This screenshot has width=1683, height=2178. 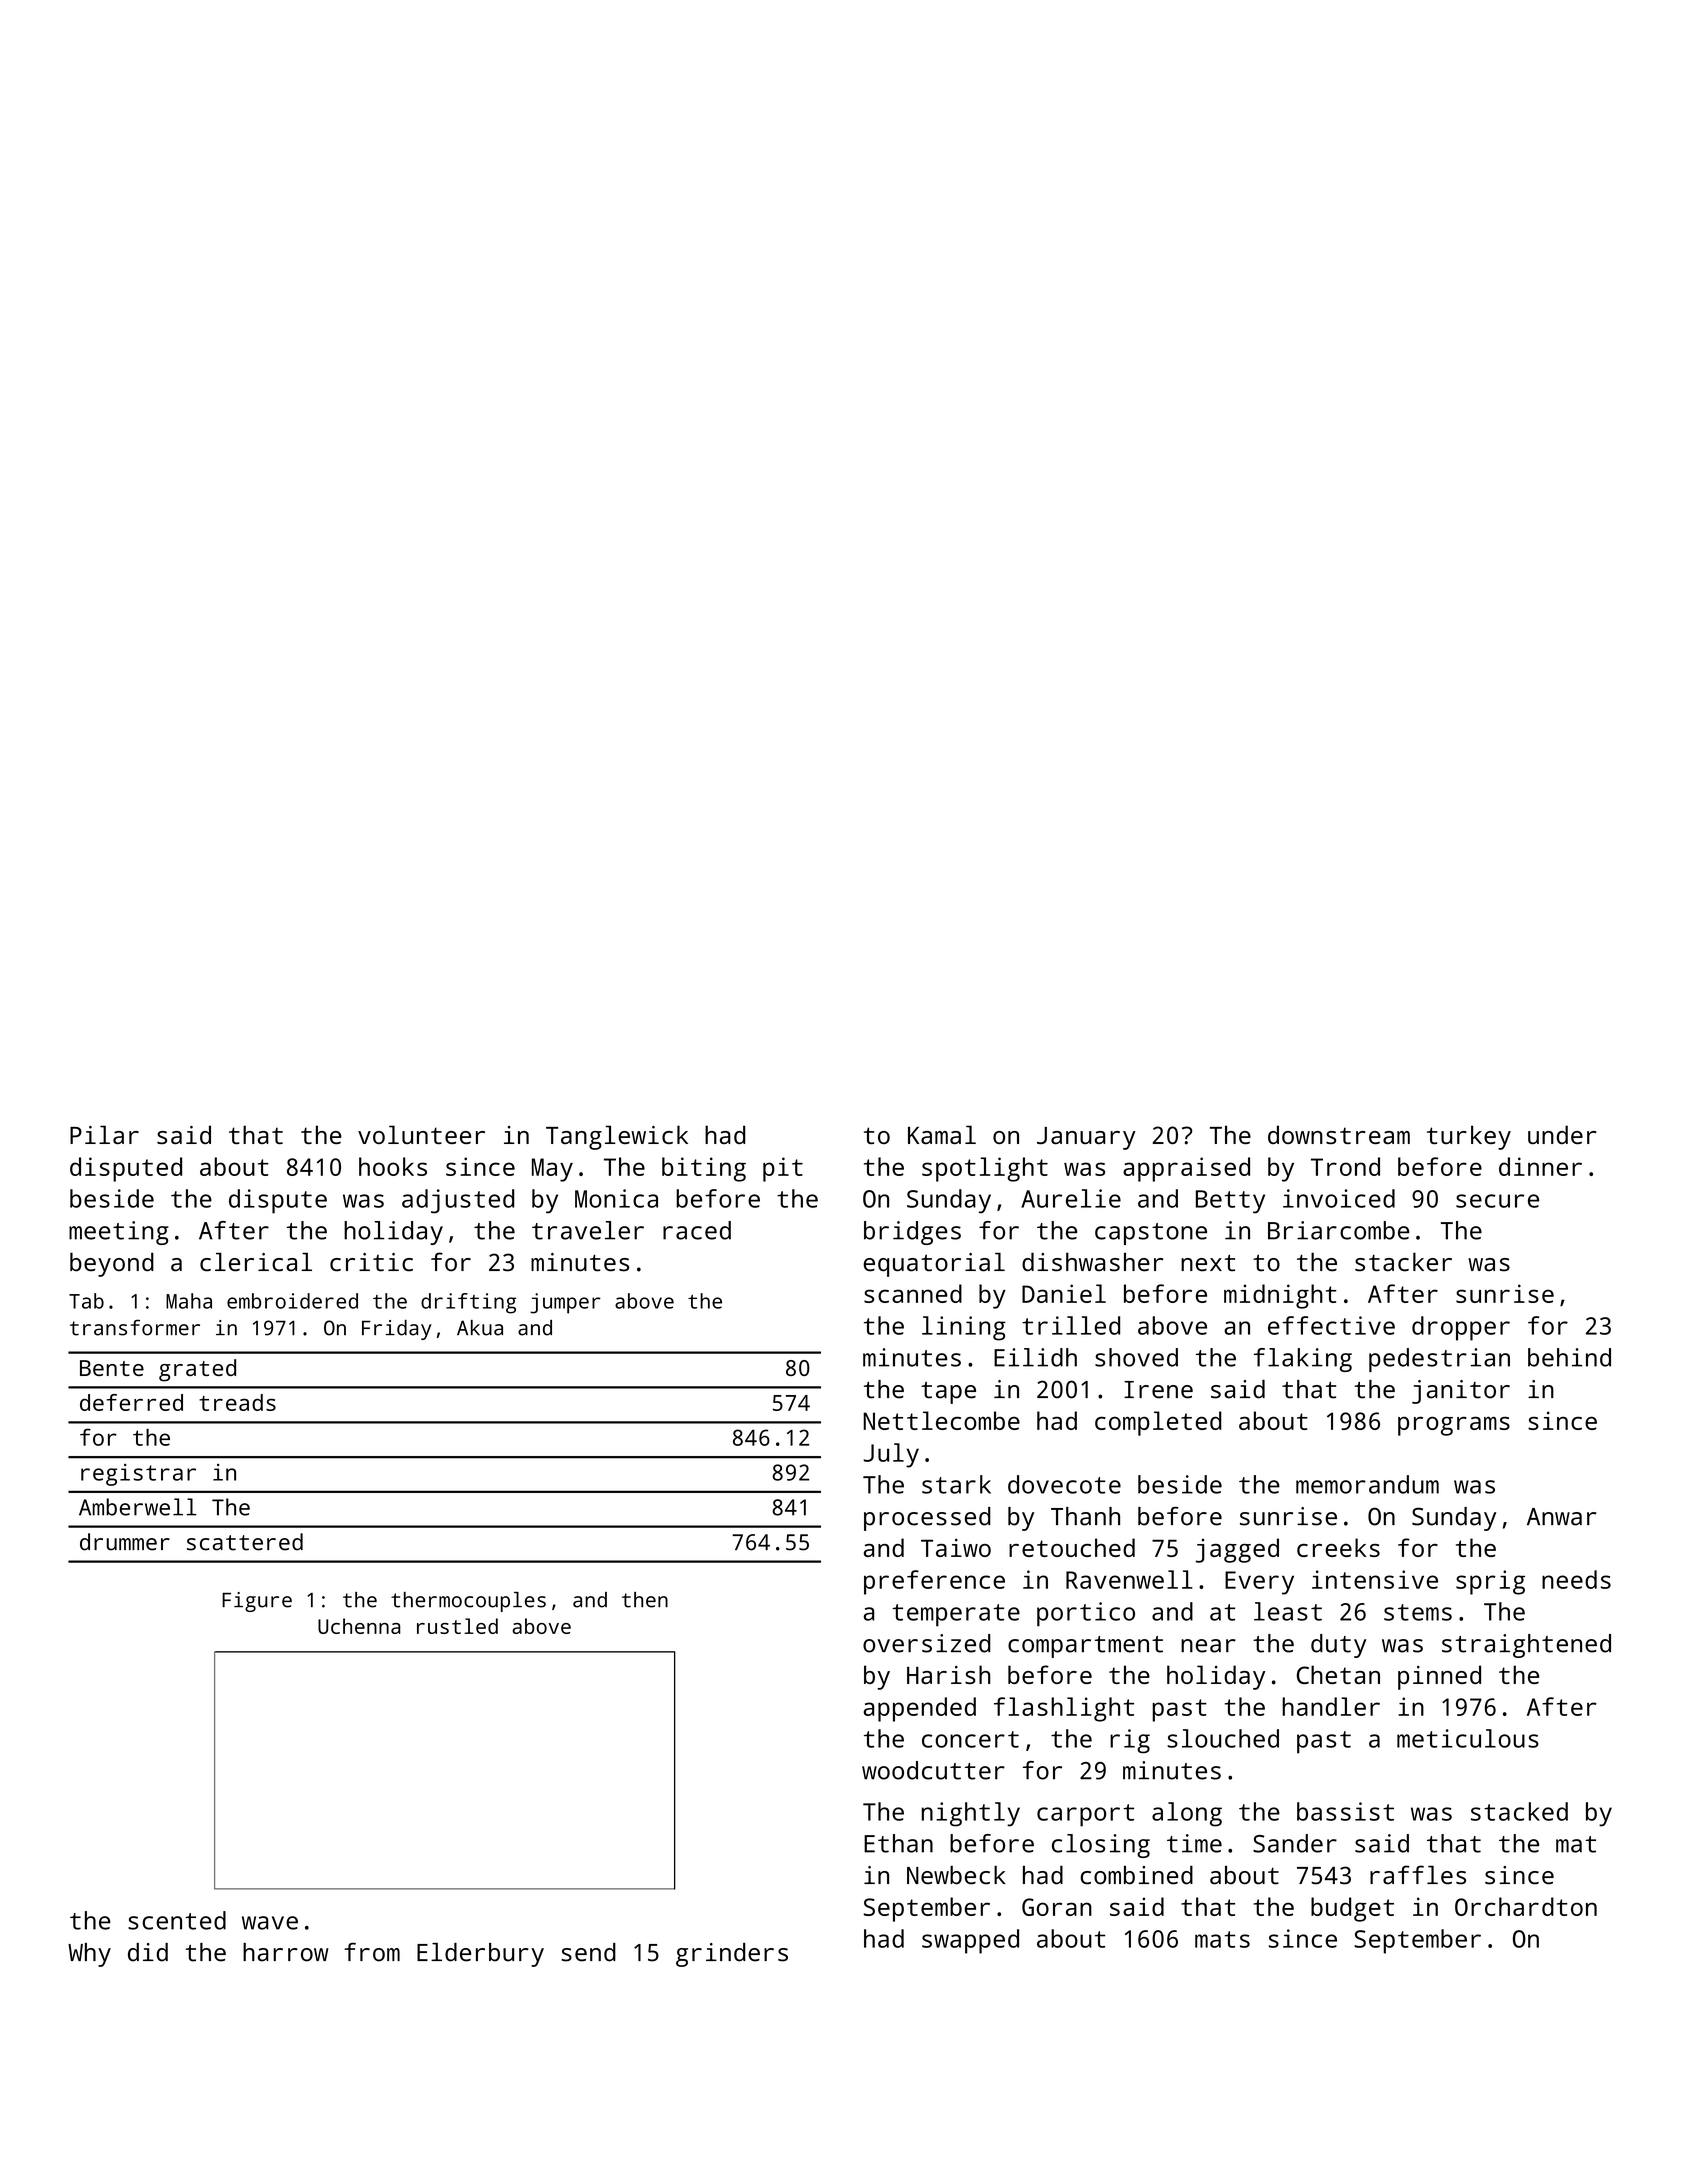 What do you see at coordinates (1439, 1360) in the screenshot?
I see `pedestrian` at bounding box center [1439, 1360].
